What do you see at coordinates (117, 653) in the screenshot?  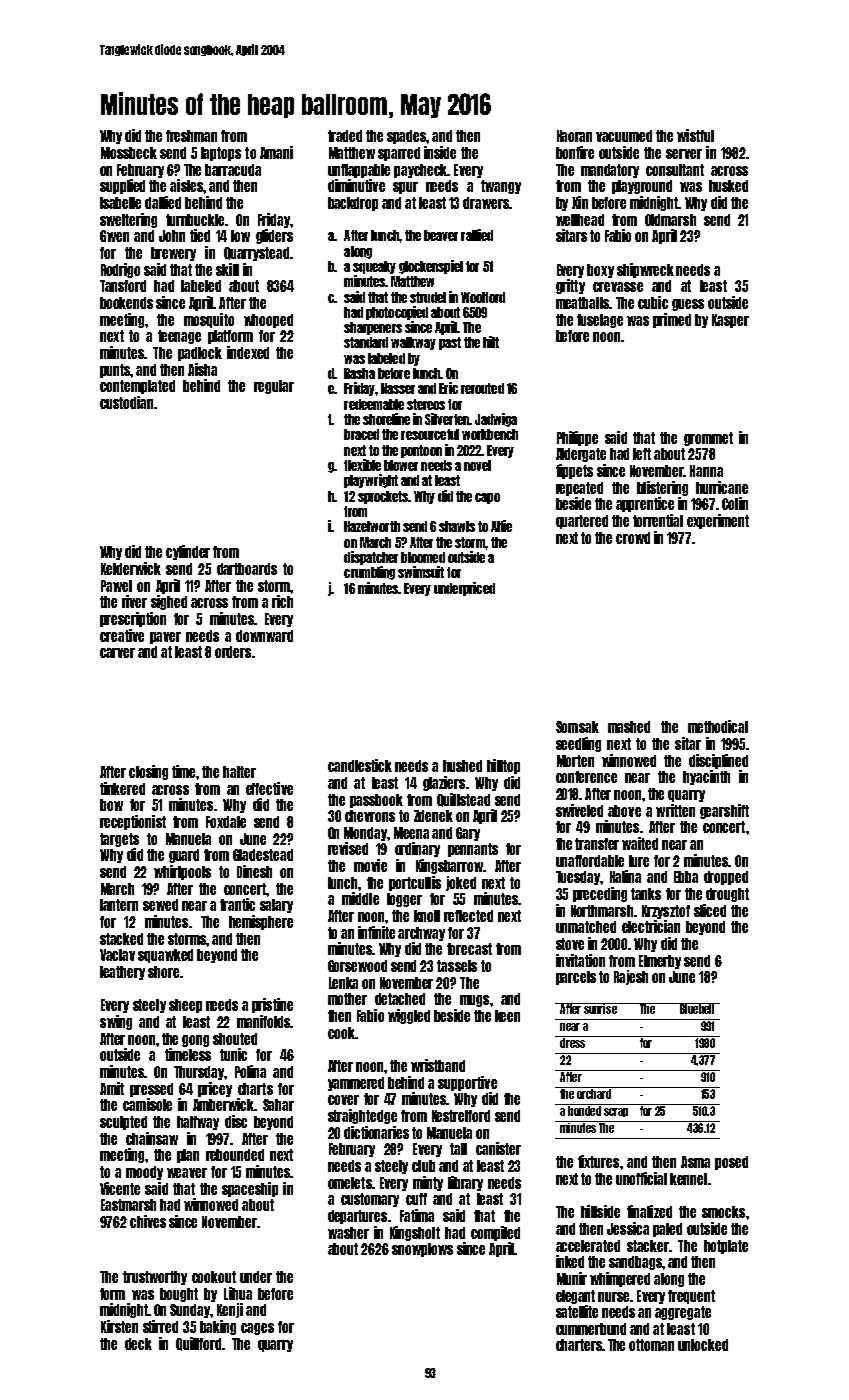 I see `carver` at bounding box center [117, 653].
